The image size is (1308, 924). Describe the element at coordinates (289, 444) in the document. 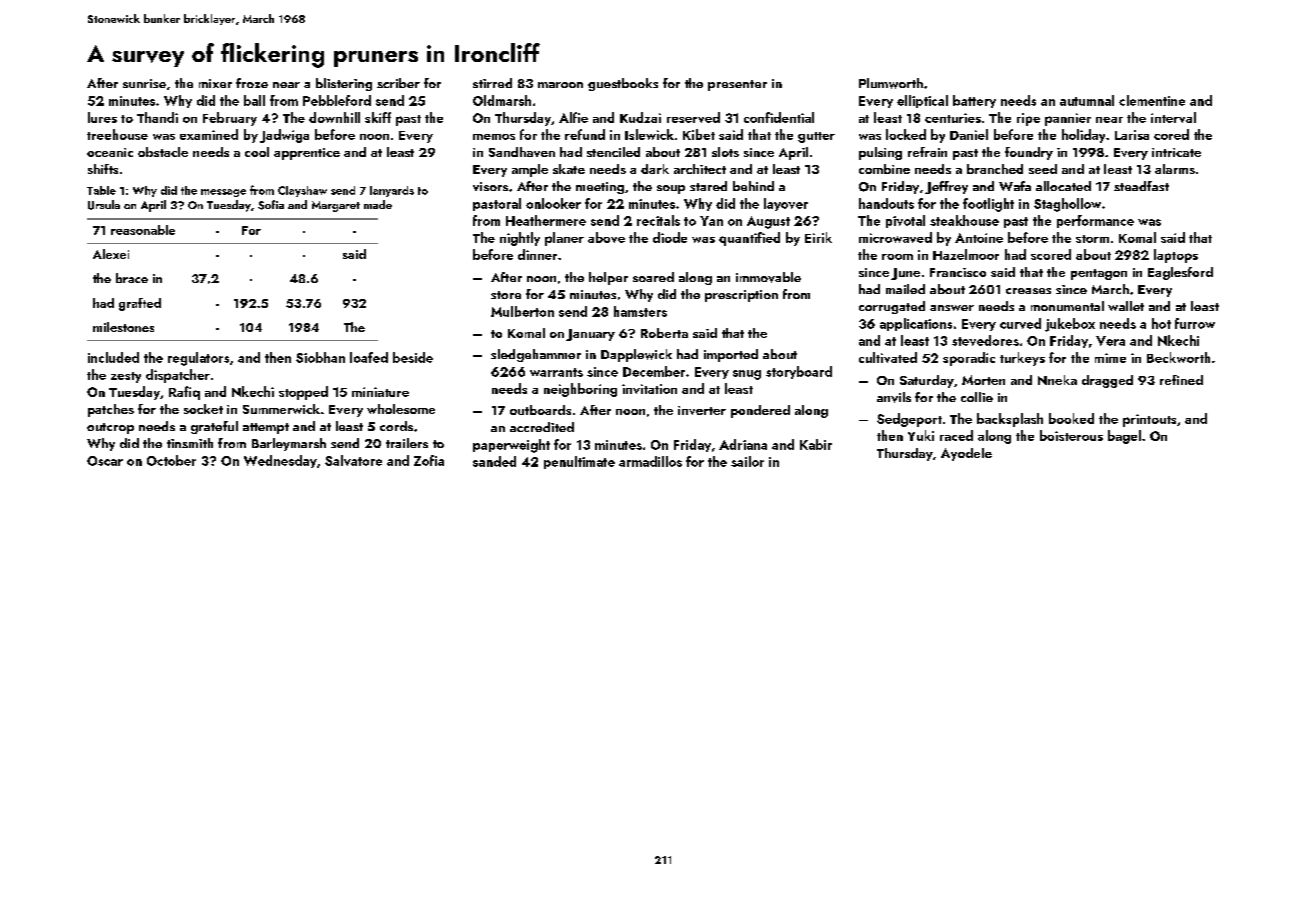

I see `Barleymarsh` at that location.
